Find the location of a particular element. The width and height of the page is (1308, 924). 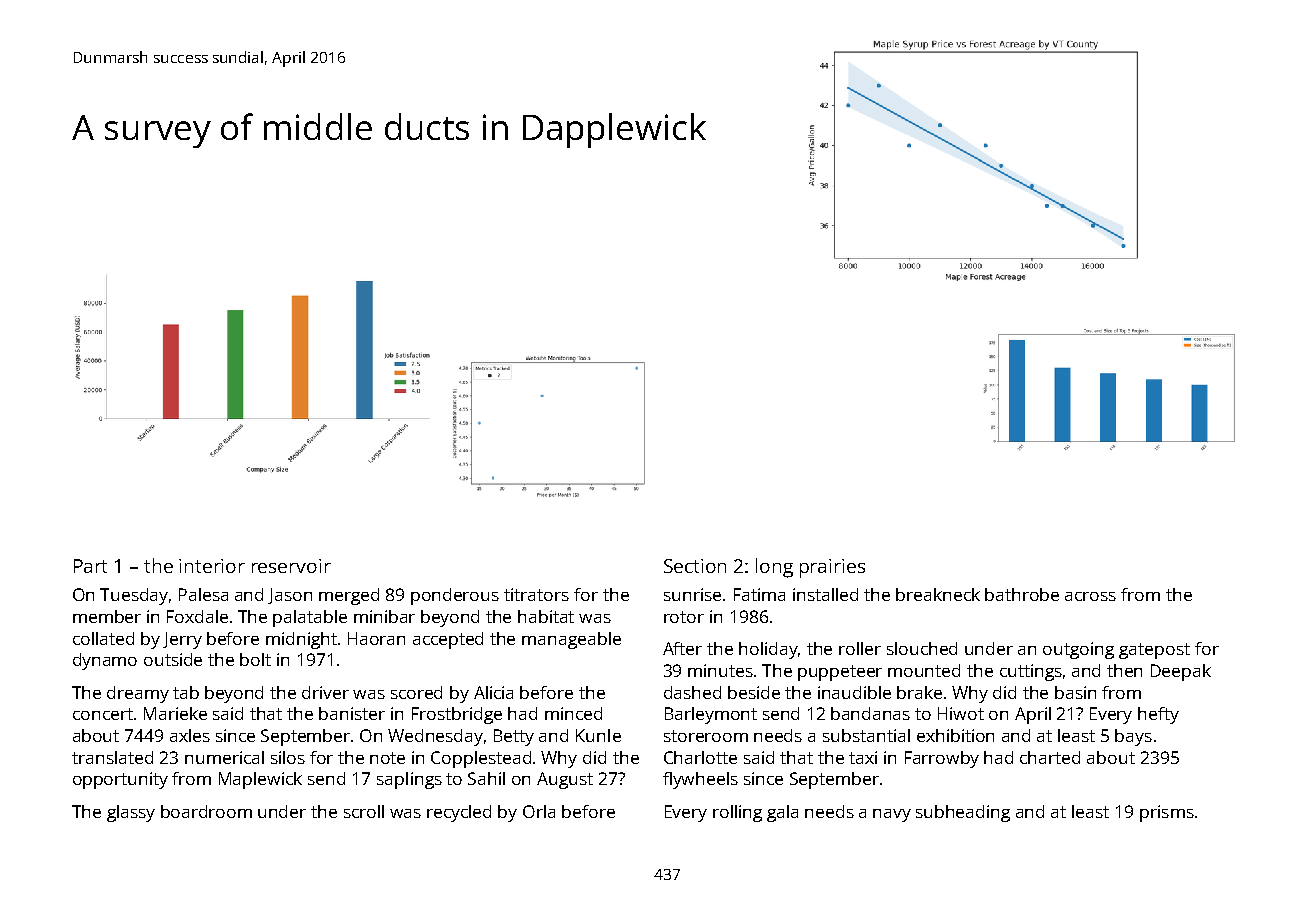

Section is located at coordinates (695, 566).
